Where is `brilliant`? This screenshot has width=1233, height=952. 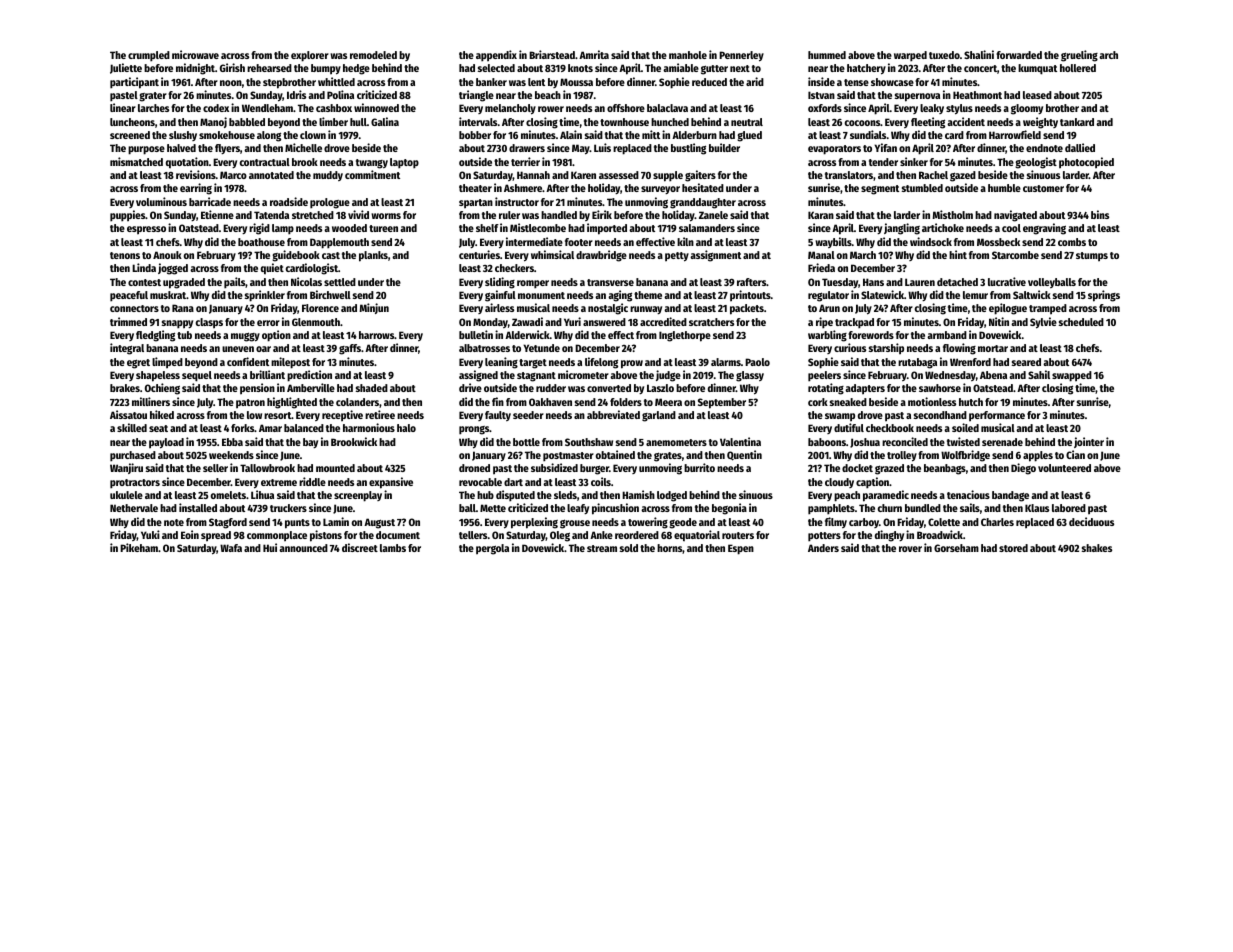 brilliant is located at coordinates (267, 374).
